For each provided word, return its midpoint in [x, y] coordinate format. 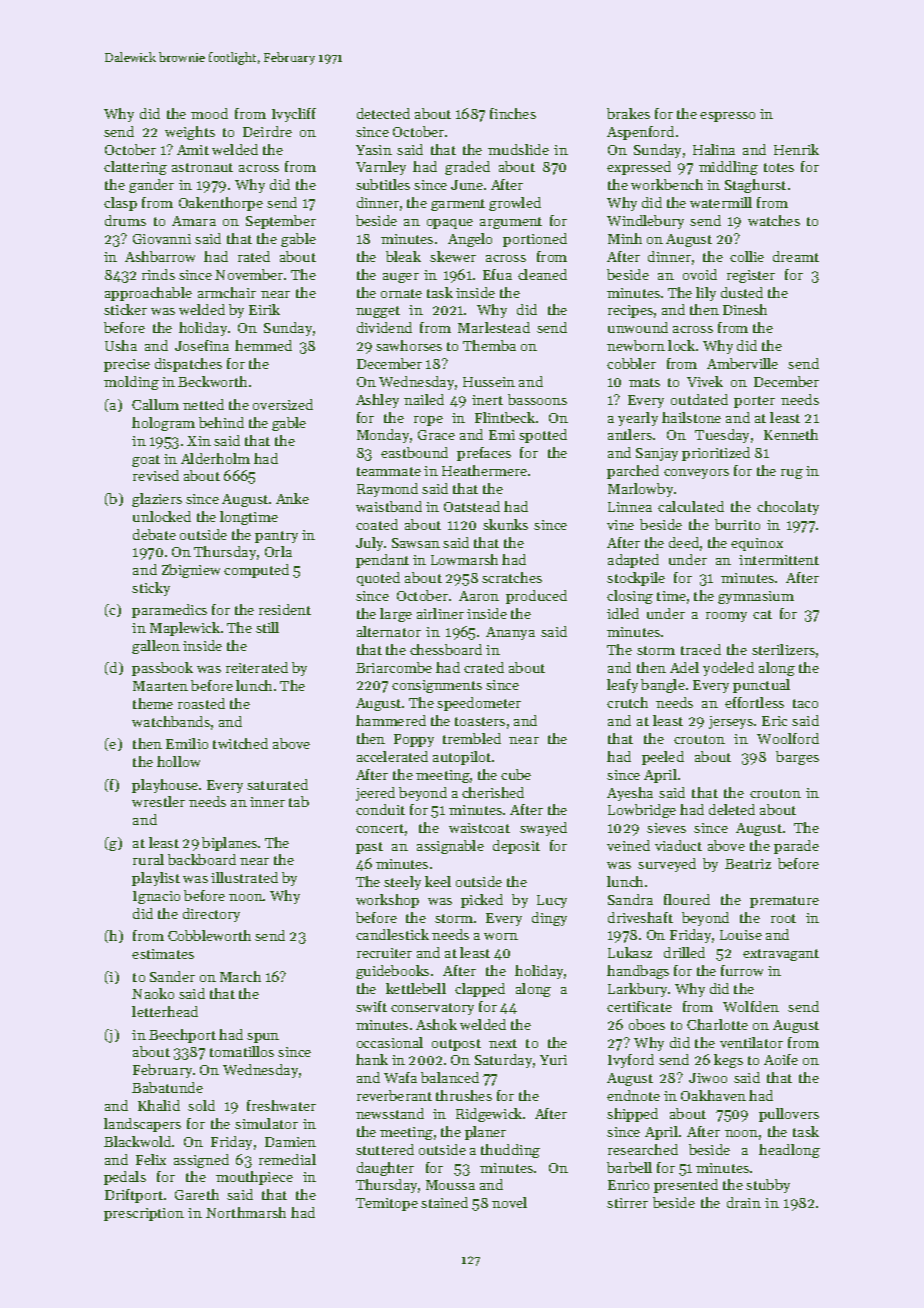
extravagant [781, 955]
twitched [240, 743]
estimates [163, 954]
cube [516, 774]
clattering [135, 168]
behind [221, 422]
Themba [489, 345]
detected [383, 113]
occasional [390, 1042]
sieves [666, 828]
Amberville [742, 363]
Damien [290, 1142]
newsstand [390, 1113]
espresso [727, 117]
